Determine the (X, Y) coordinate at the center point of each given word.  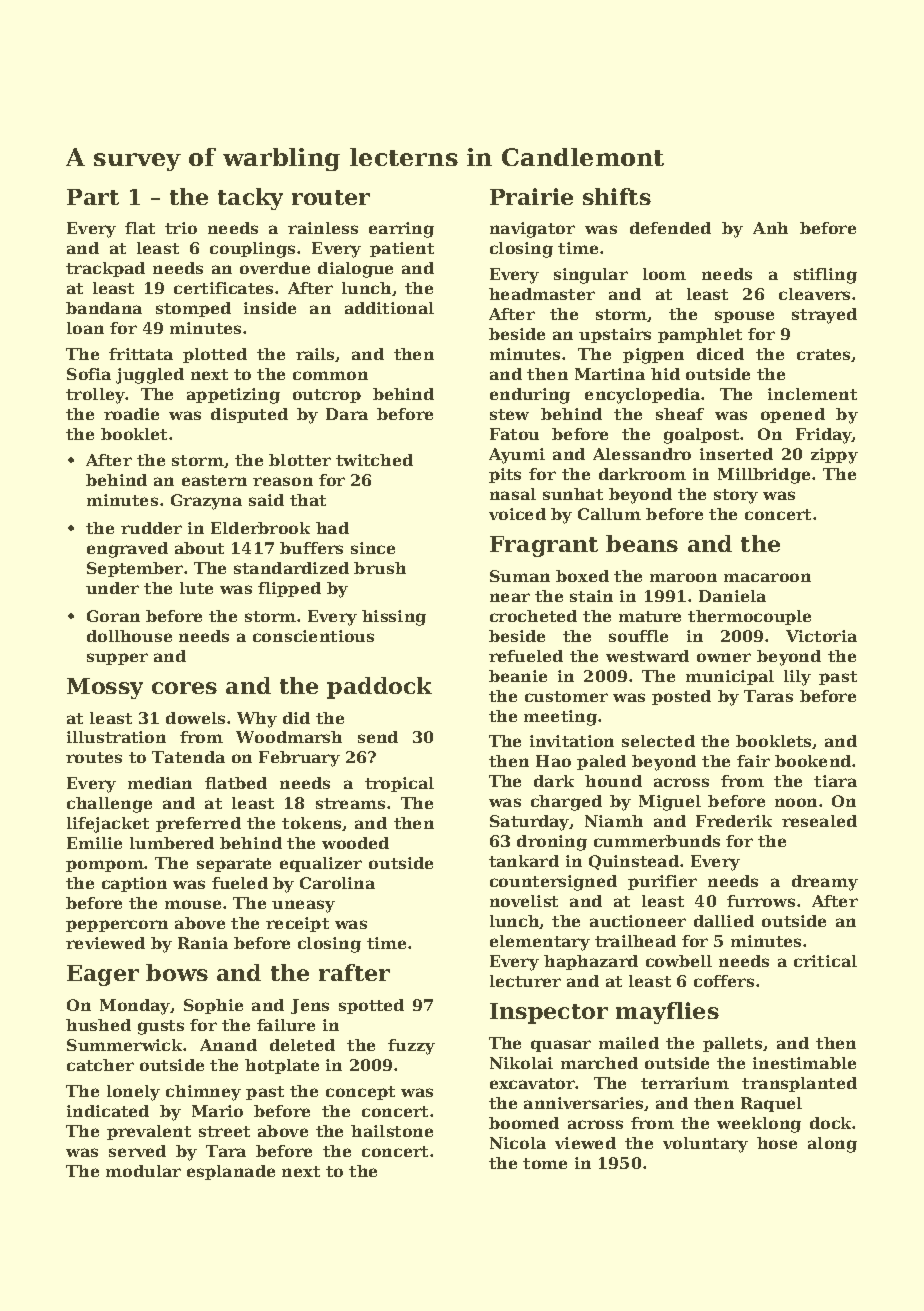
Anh (770, 228)
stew (509, 414)
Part (93, 197)
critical (825, 961)
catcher (100, 1065)
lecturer (525, 981)
